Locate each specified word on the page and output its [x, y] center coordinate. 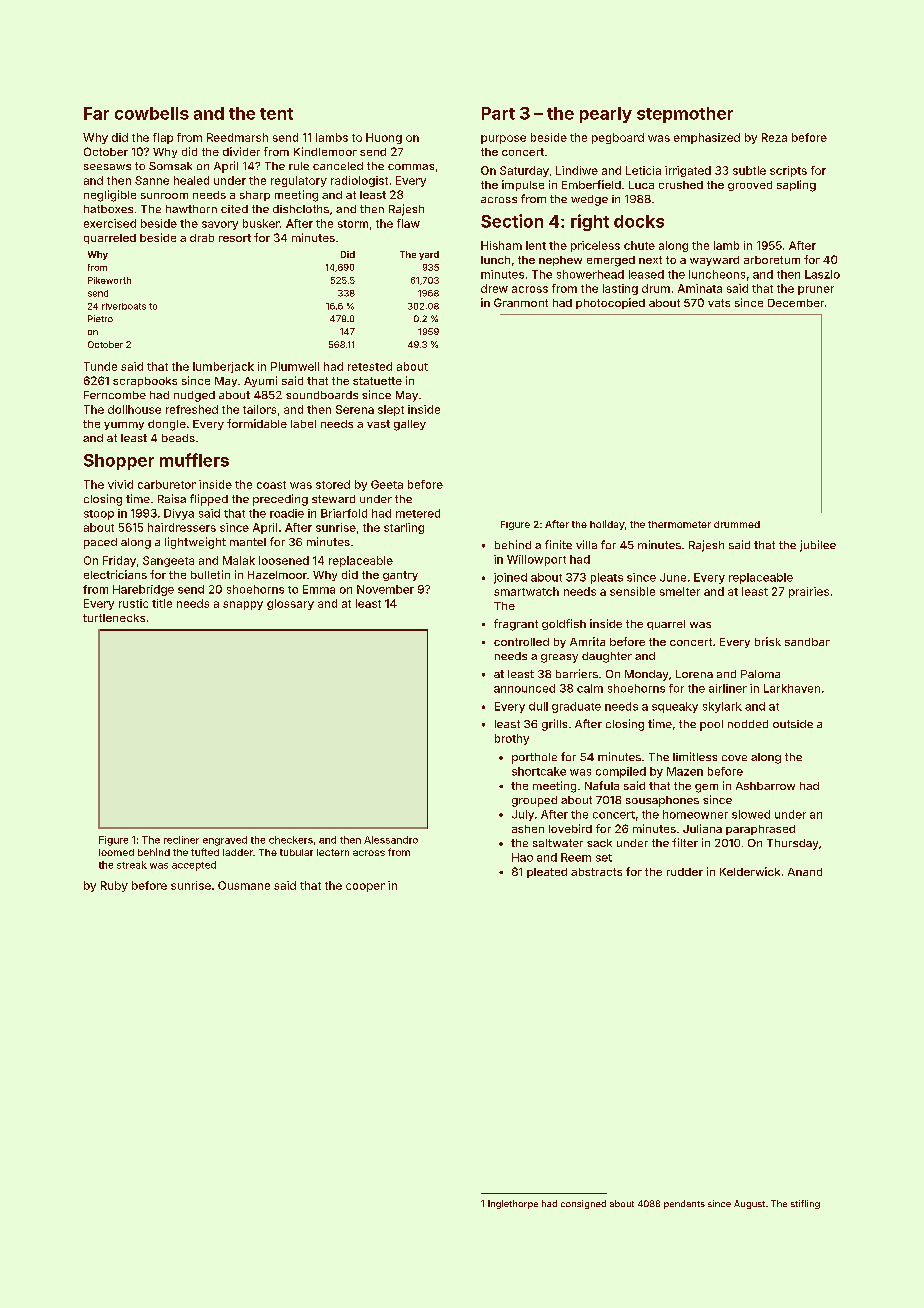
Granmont [521, 302]
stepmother [685, 115]
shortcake [539, 771]
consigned [583, 1204]
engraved [225, 841]
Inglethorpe [513, 1204]
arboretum [772, 260]
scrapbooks [145, 382]
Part [498, 113]
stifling [805, 1204]
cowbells [152, 113]
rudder [685, 872]
